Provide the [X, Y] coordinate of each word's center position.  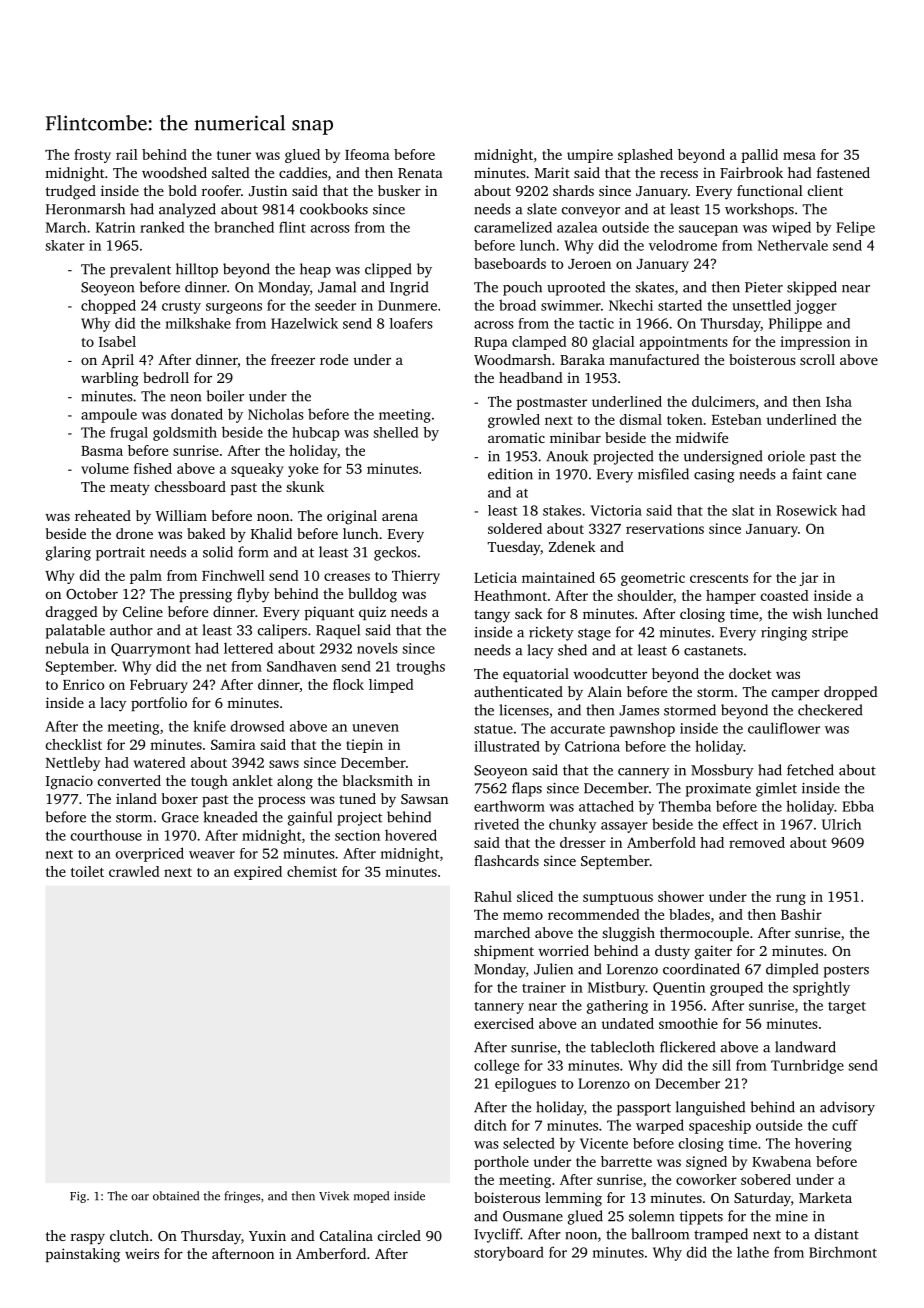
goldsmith [185, 433]
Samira [233, 744]
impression [815, 343]
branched [244, 227]
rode [334, 359]
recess [679, 174]
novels [377, 648]
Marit [552, 172]
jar [808, 579]
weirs [142, 1253]
